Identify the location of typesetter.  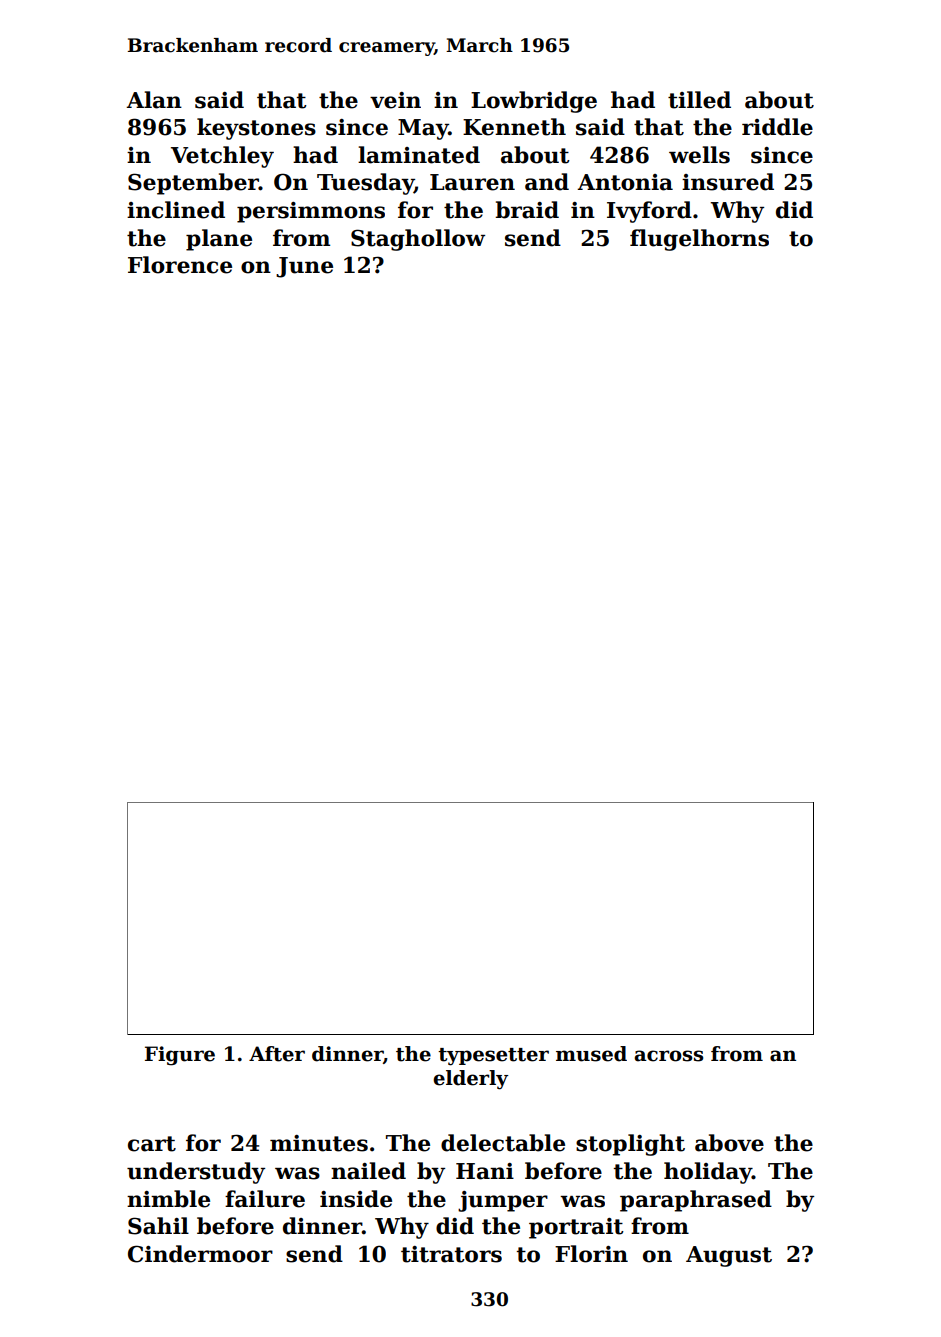
(493, 1057).
